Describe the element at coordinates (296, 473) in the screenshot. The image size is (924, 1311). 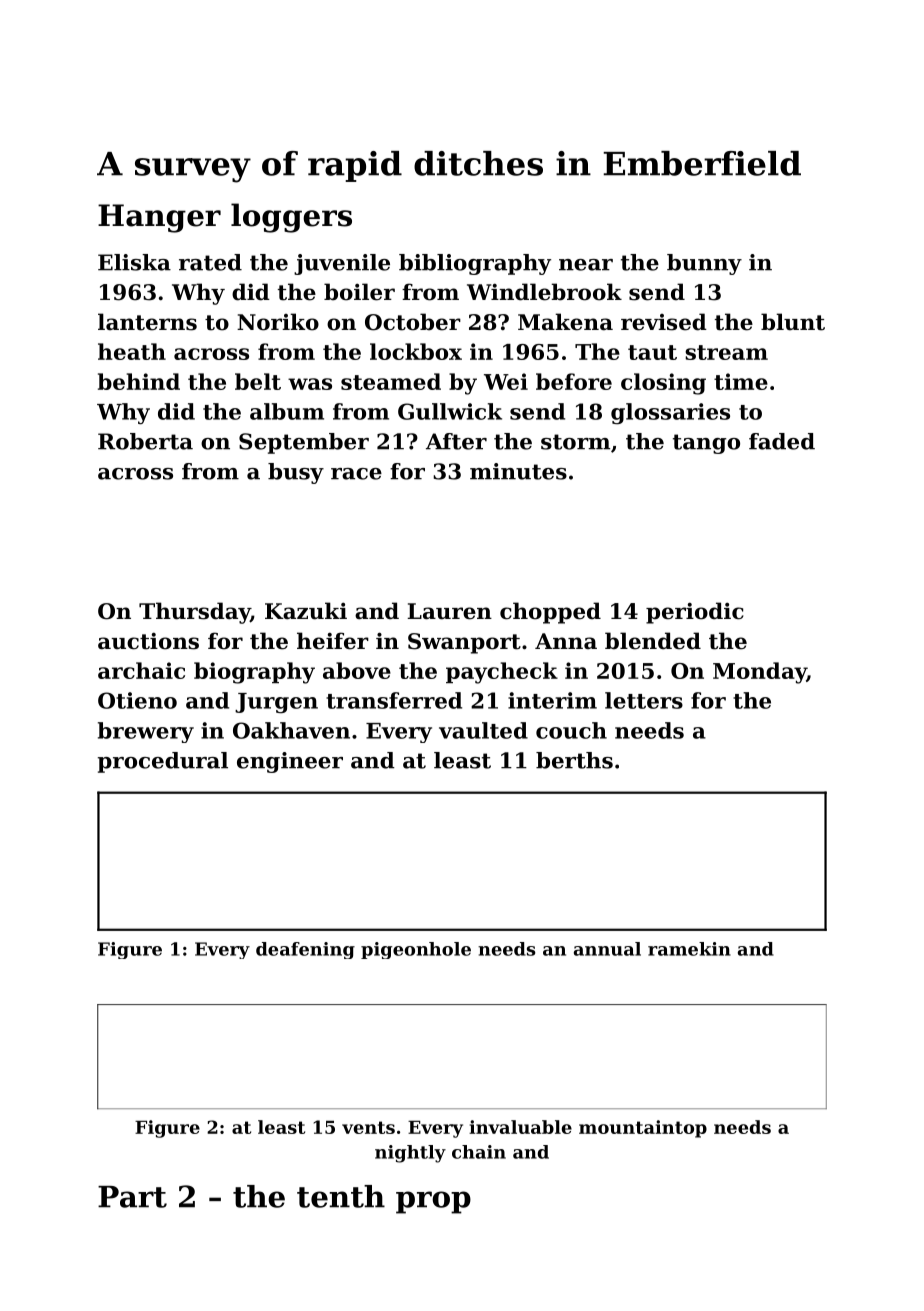
I see `busy` at that location.
